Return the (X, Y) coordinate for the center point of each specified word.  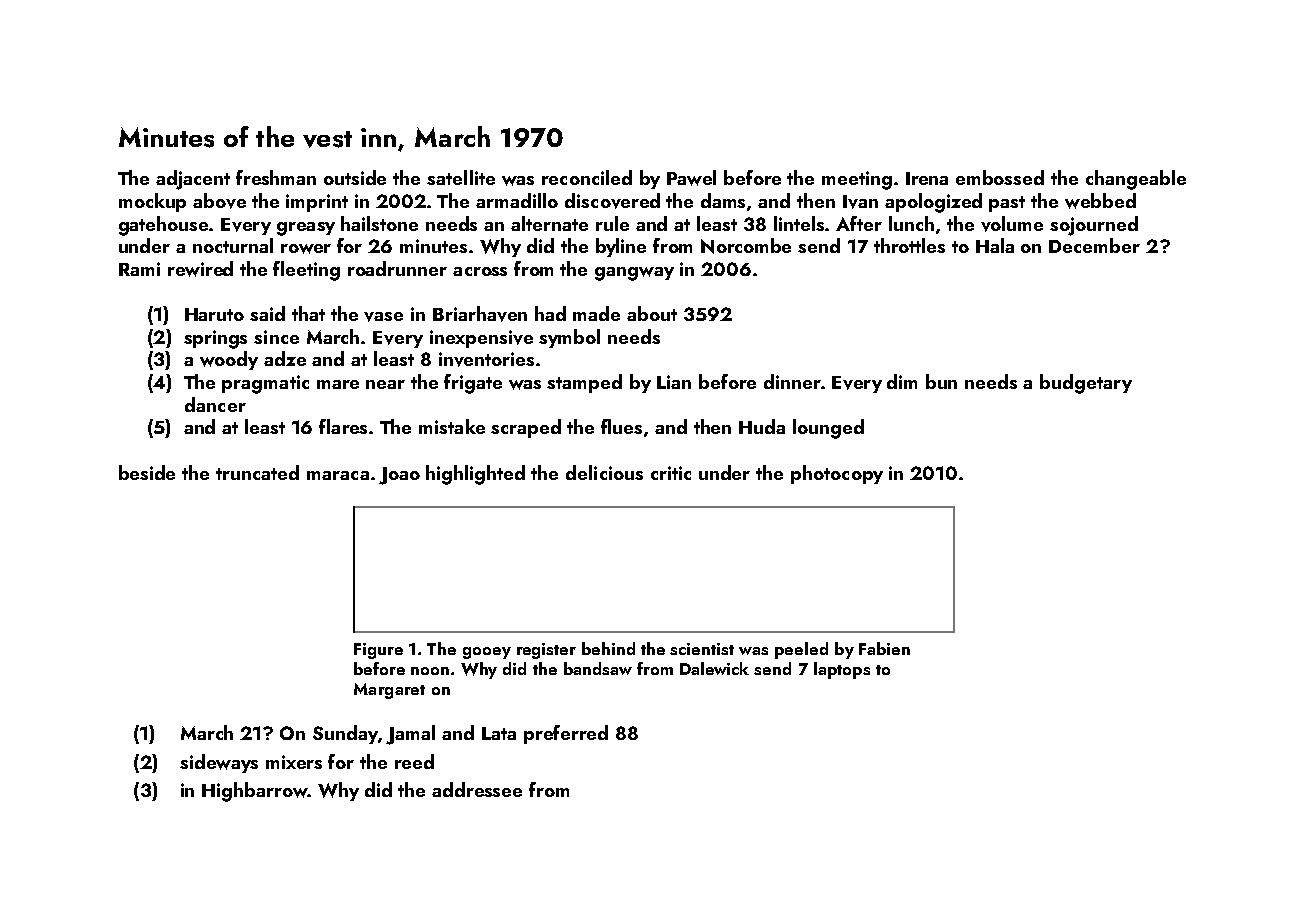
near (385, 384)
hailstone (379, 223)
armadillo (517, 200)
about (652, 313)
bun (941, 381)
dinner (792, 381)
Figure (378, 651)
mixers (294, 762)
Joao (399, 476)
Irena (927, 178)
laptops (842, 670)
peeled (801, 650)
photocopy (837, 474)
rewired (200, 269)
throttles (909, 245)
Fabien (884, 648)
